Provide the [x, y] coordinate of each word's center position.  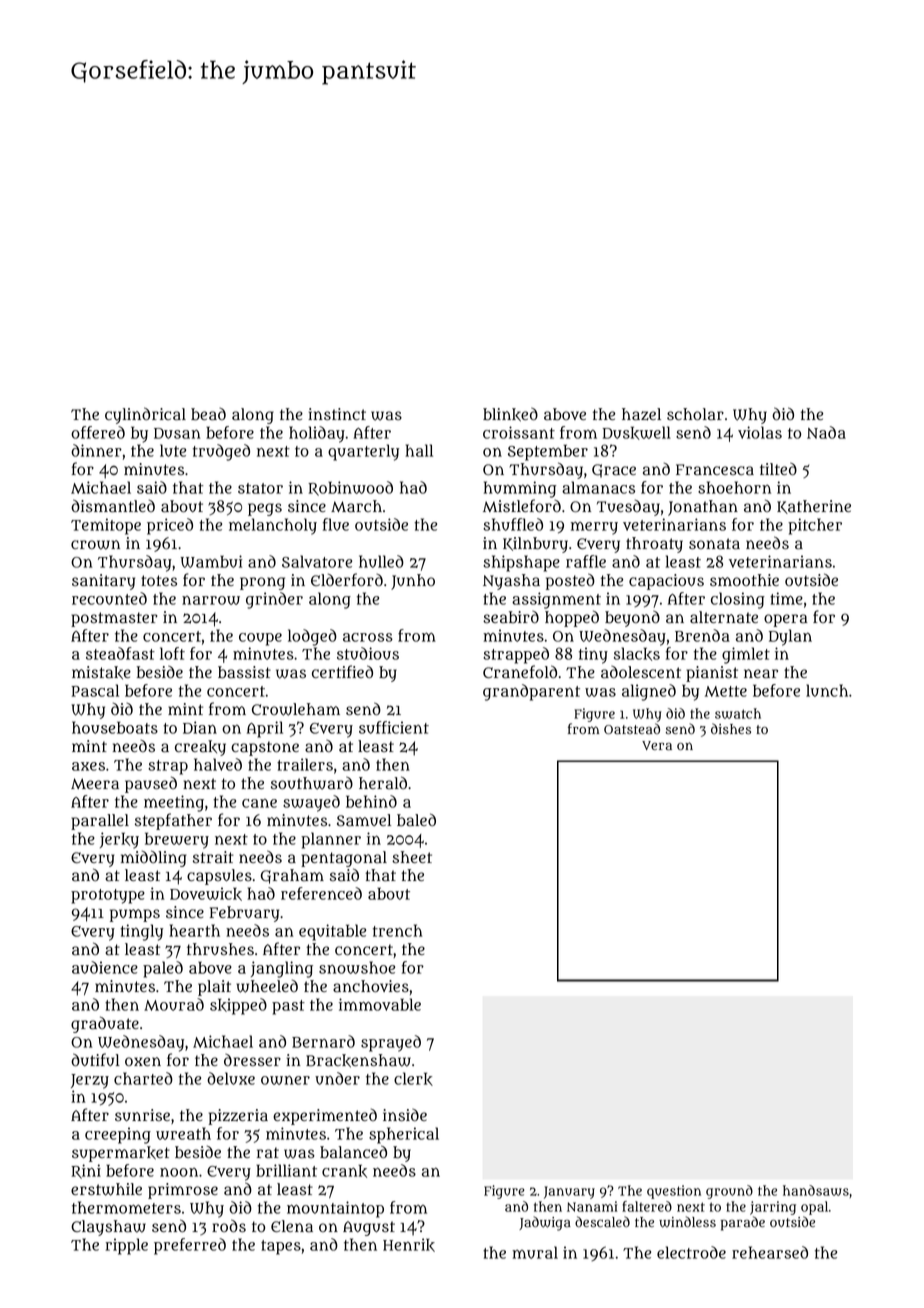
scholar [695, 414]
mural [535, 1252]
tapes [281, 1247]
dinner [96, 450]
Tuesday [628, 507]
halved [218, 764]
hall [419, 450]
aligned [649, 692]
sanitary [103, 582]
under [337, 1078]
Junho [413, 582]
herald [383, 783]
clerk [413, 1079]
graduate [105, 1024]
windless [687, 1222]
